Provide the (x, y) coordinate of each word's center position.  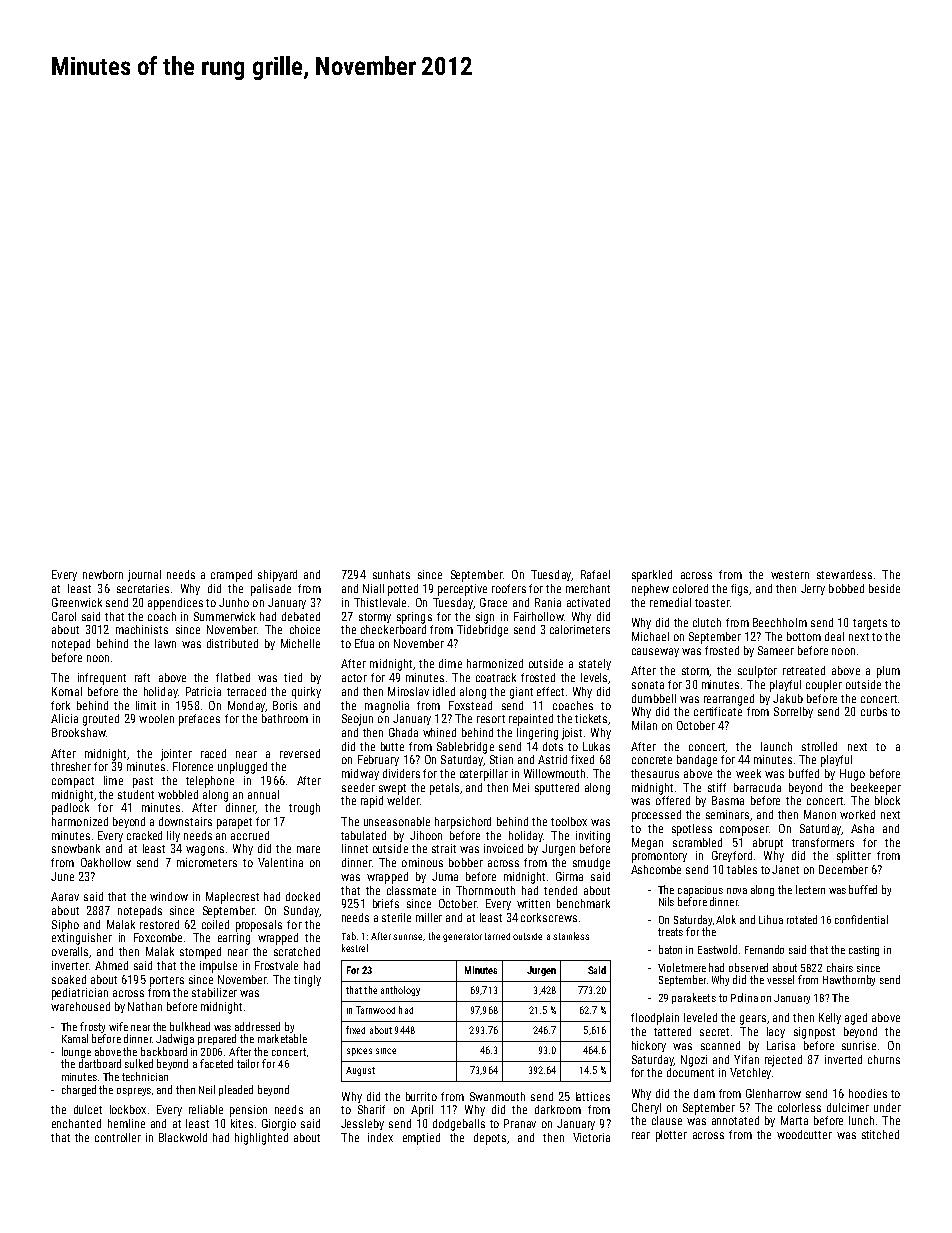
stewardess (844, 574)
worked (857, 814)
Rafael (595, 574)
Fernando (764, 949)
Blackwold (183, 1137)
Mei (521, 787)
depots (490, 1139)
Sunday (301, 911)
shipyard (277, 576)
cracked (144, 835)
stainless (571, 936)
